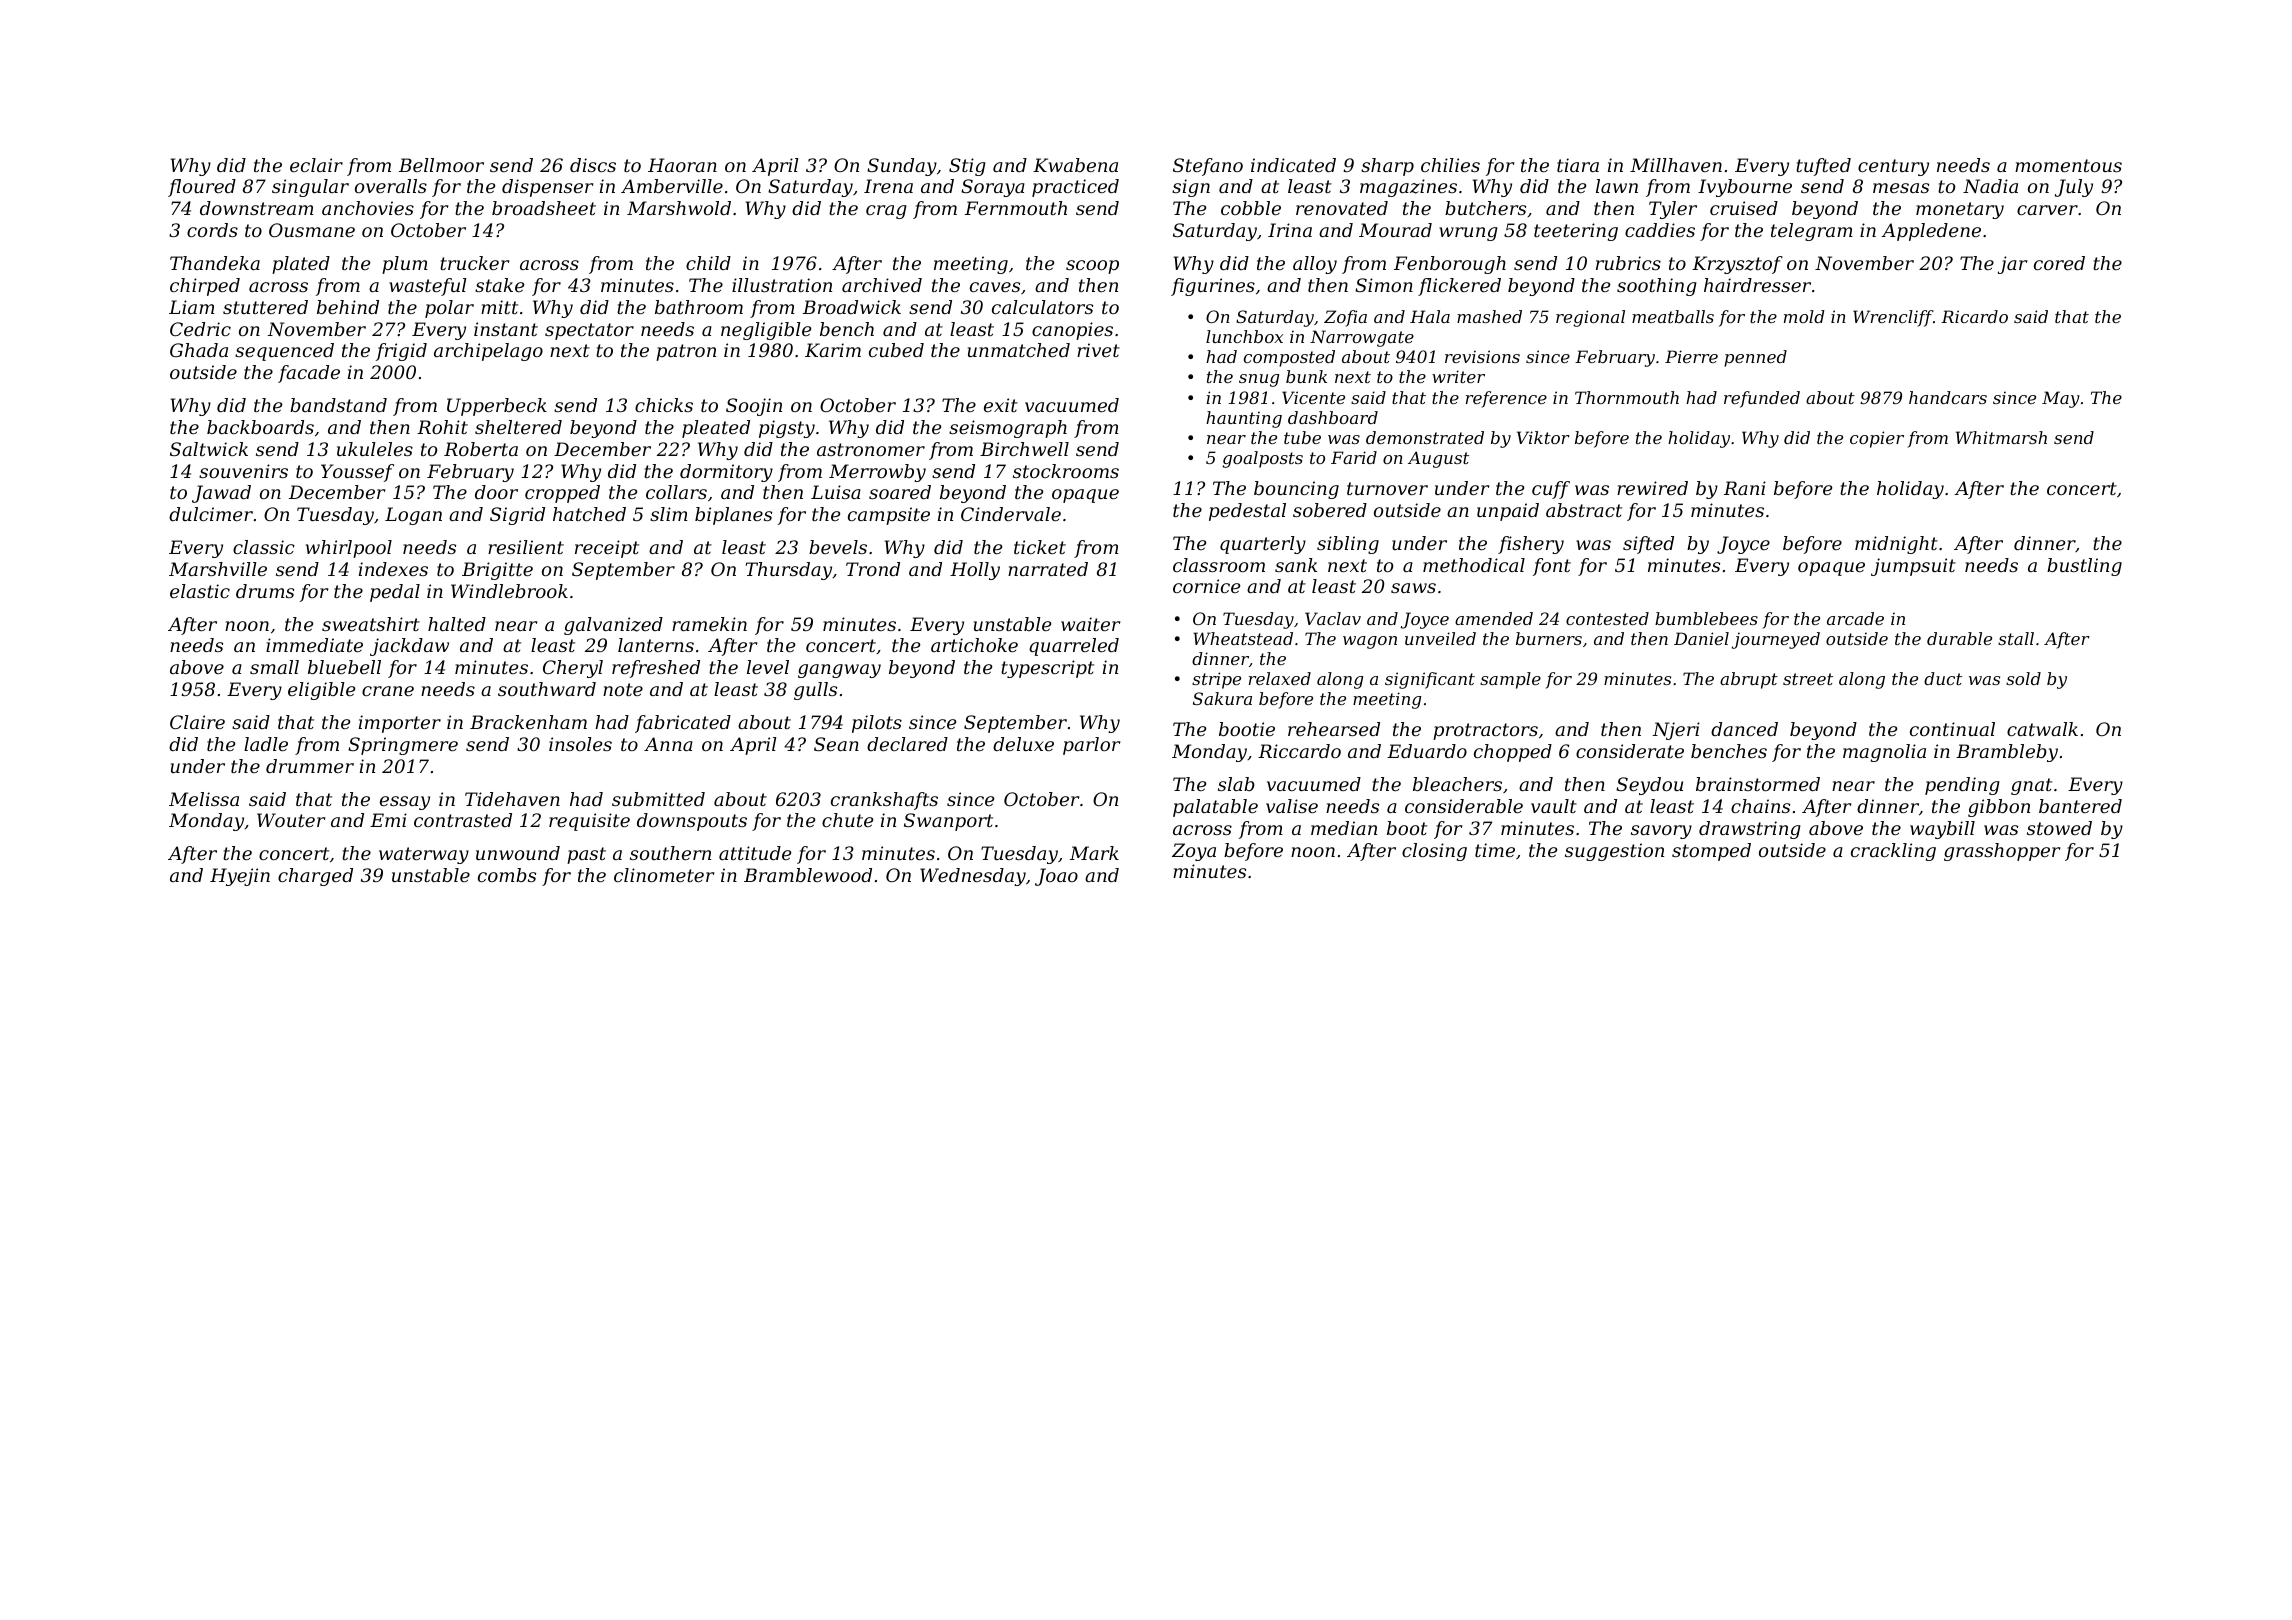  I want to click on Sunday, so click(902, 167).
